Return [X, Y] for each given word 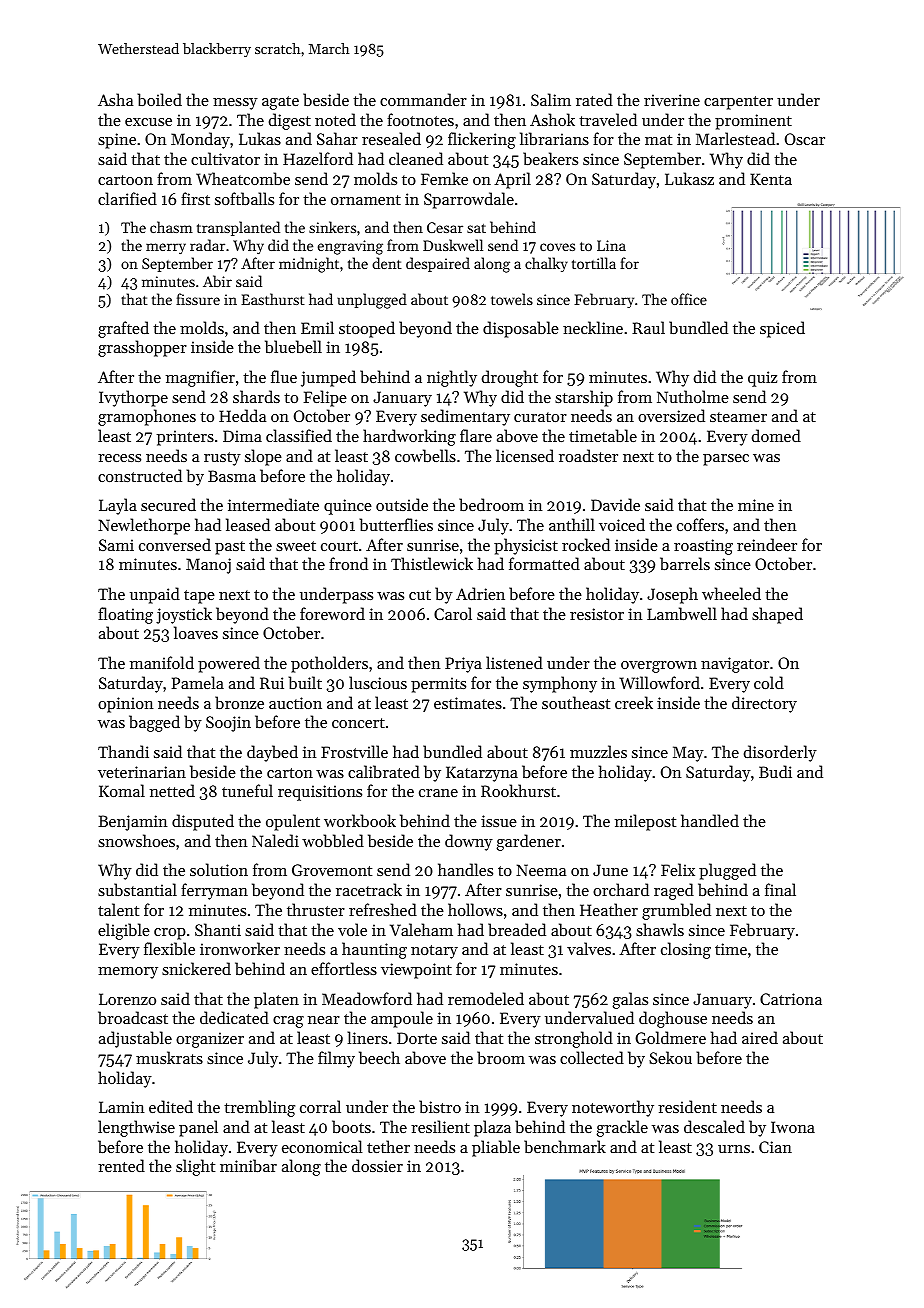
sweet [296, 546]
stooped [367, 329]
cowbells [425, 455]
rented [121, 1165]
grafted [123, 329]
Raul [648, 327]
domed [776, 435]
